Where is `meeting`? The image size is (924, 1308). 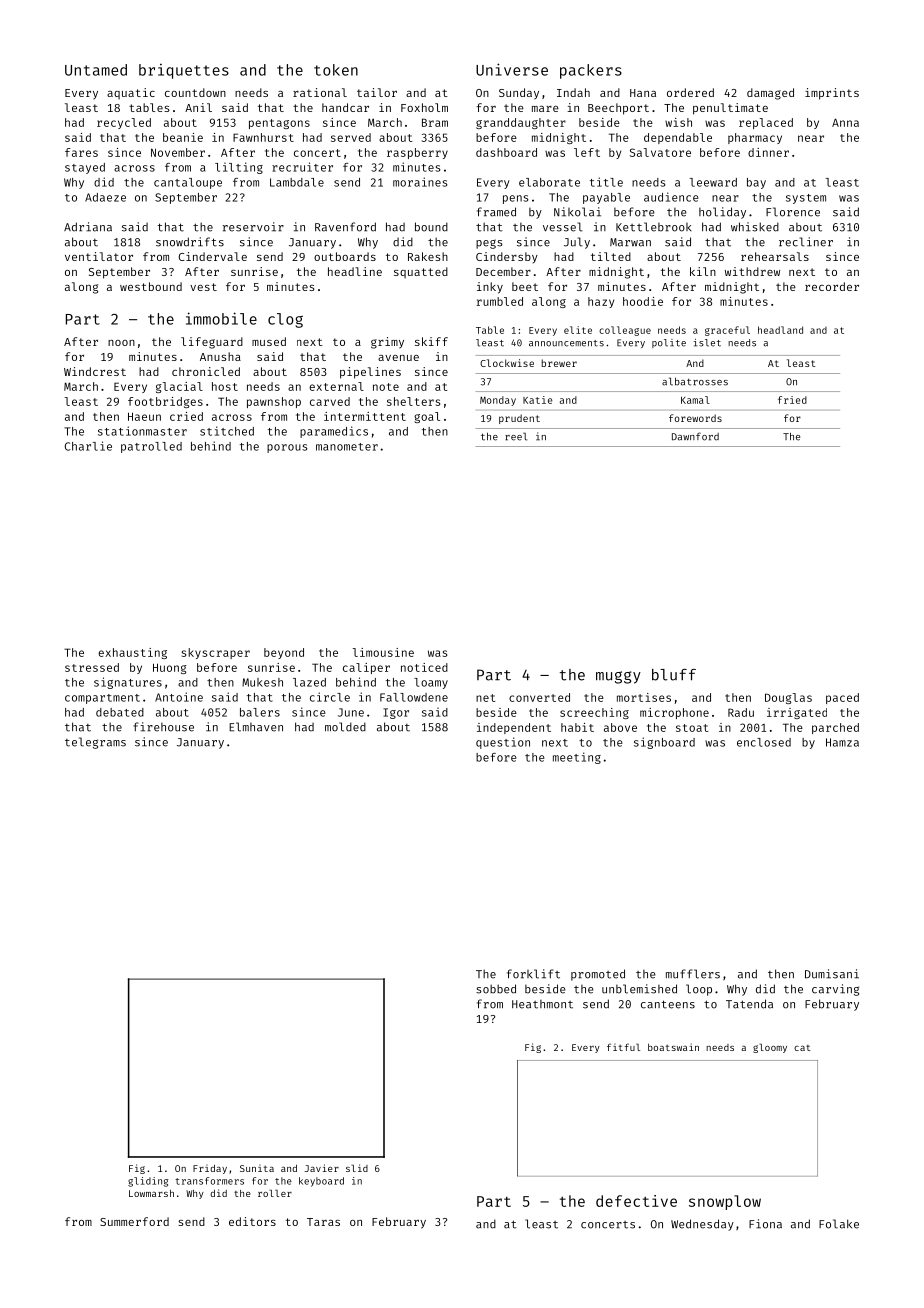 meeting is located at coordinates (577, 758).
